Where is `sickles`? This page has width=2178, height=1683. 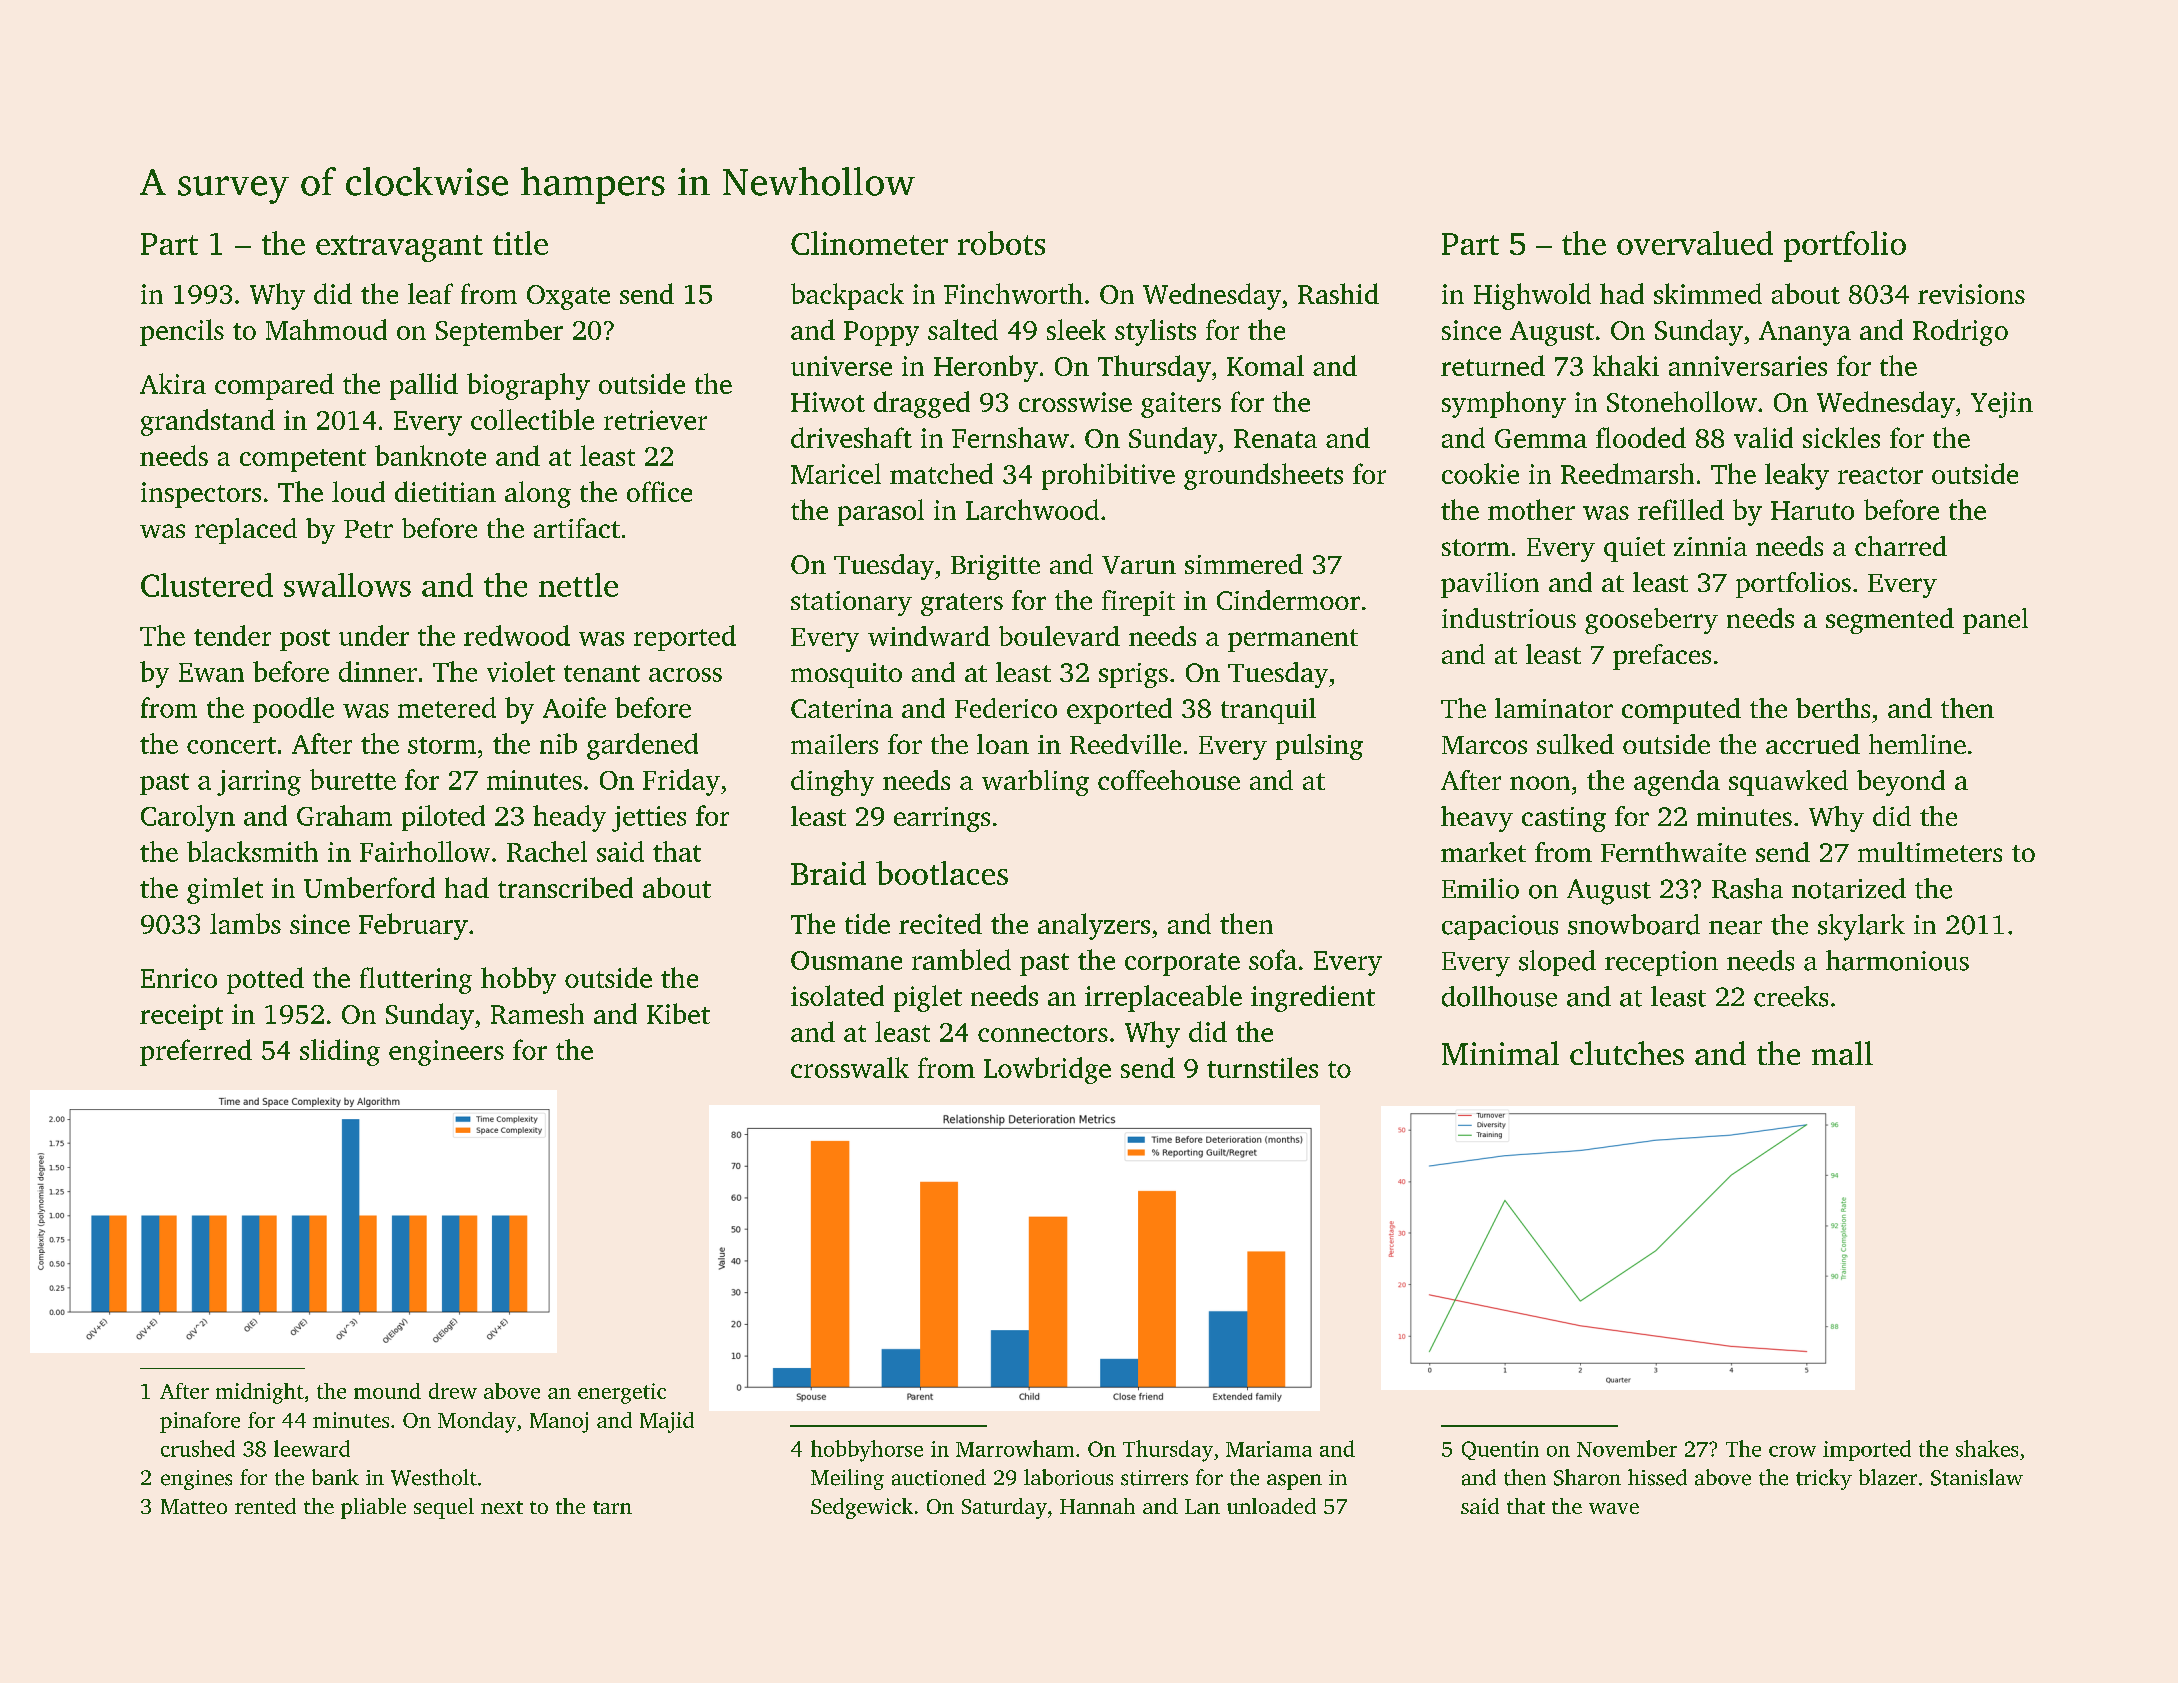
sickles is located at coordinates (1841, 437).
